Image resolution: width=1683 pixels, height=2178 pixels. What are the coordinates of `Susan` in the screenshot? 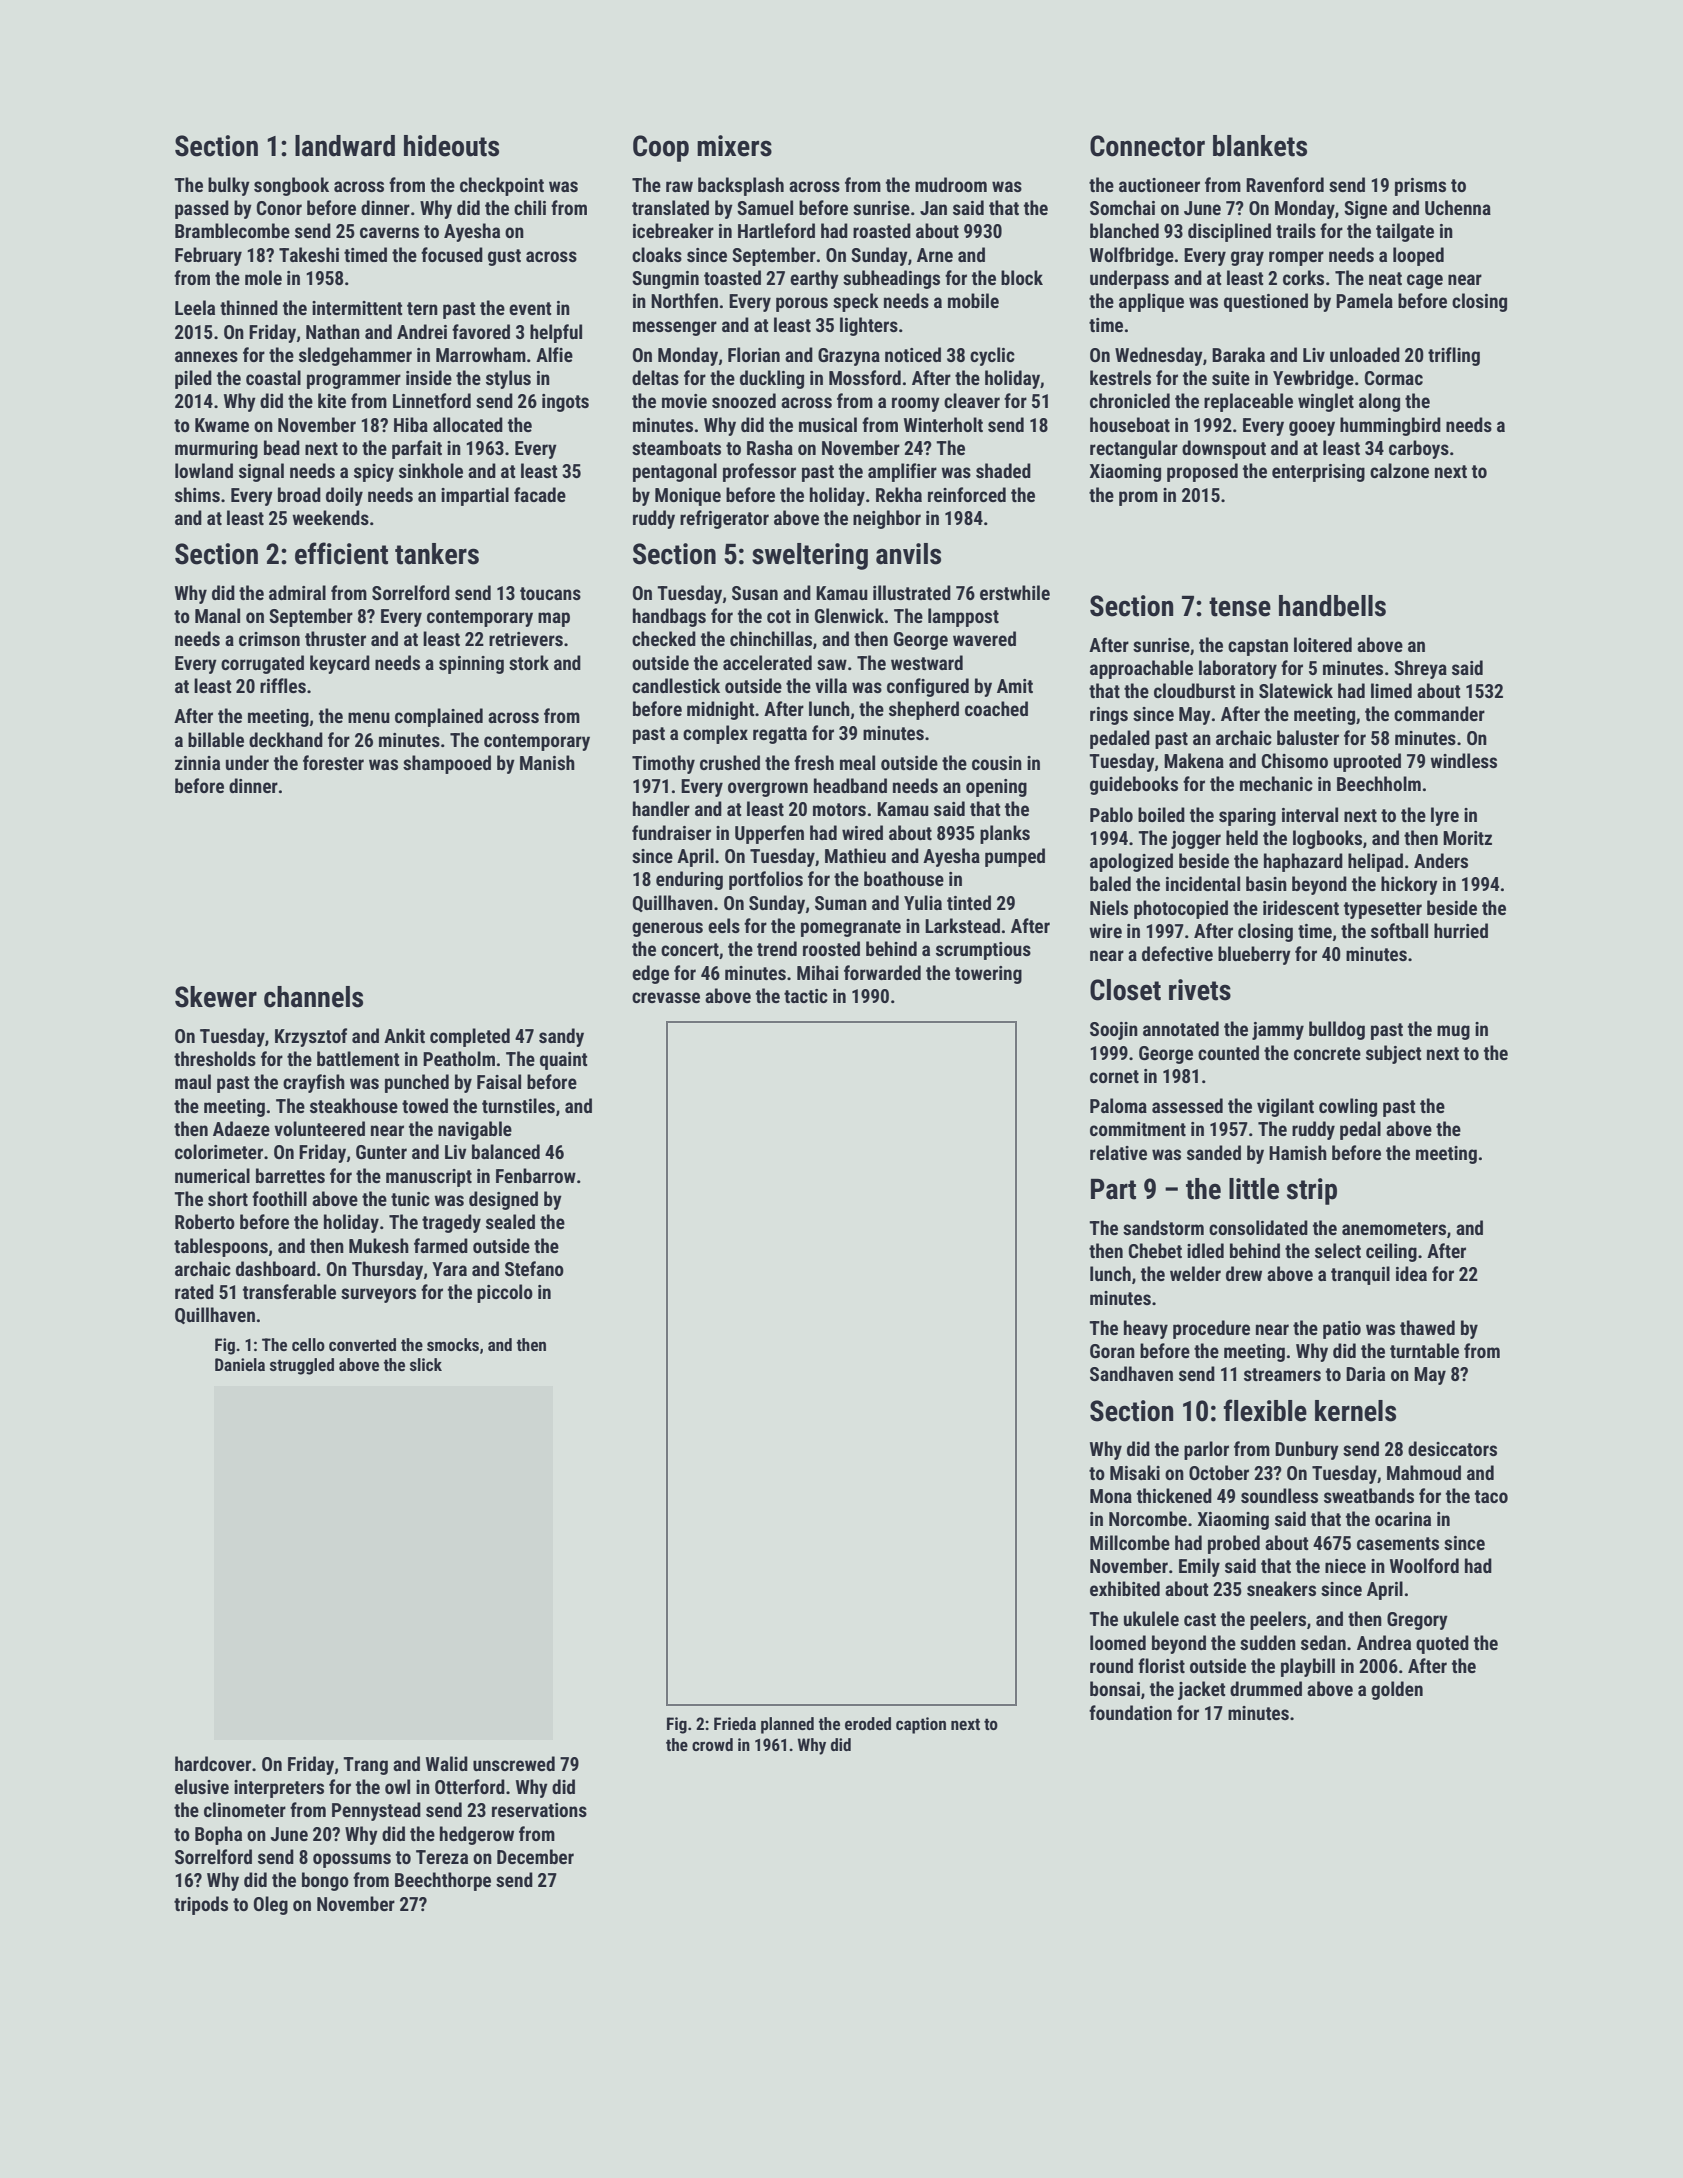 It's located at (755, 593).
